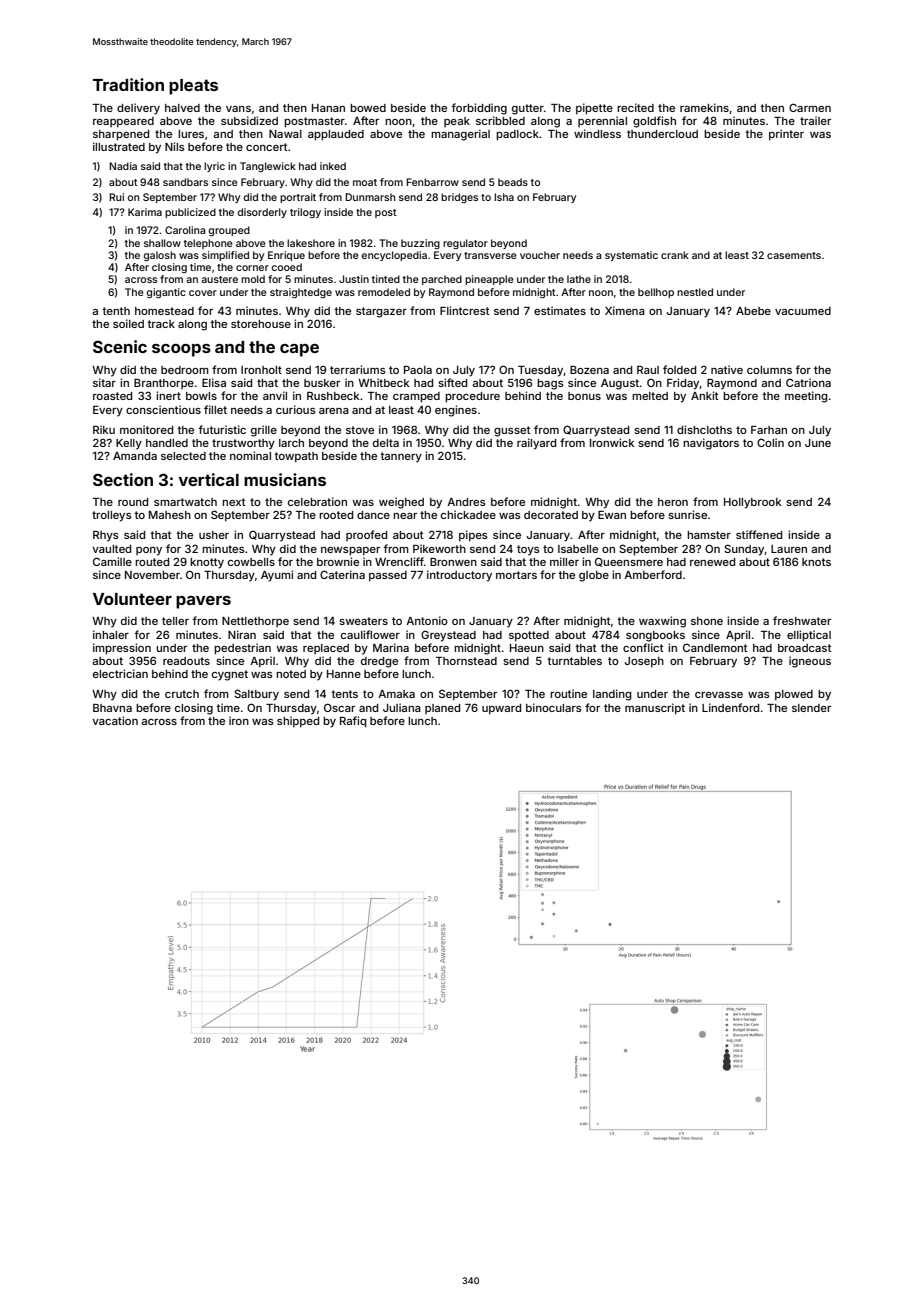 This document has width=924, height=1308. Describe the element at coordinates (501, 709) in the document. I see `upward` at that location.
